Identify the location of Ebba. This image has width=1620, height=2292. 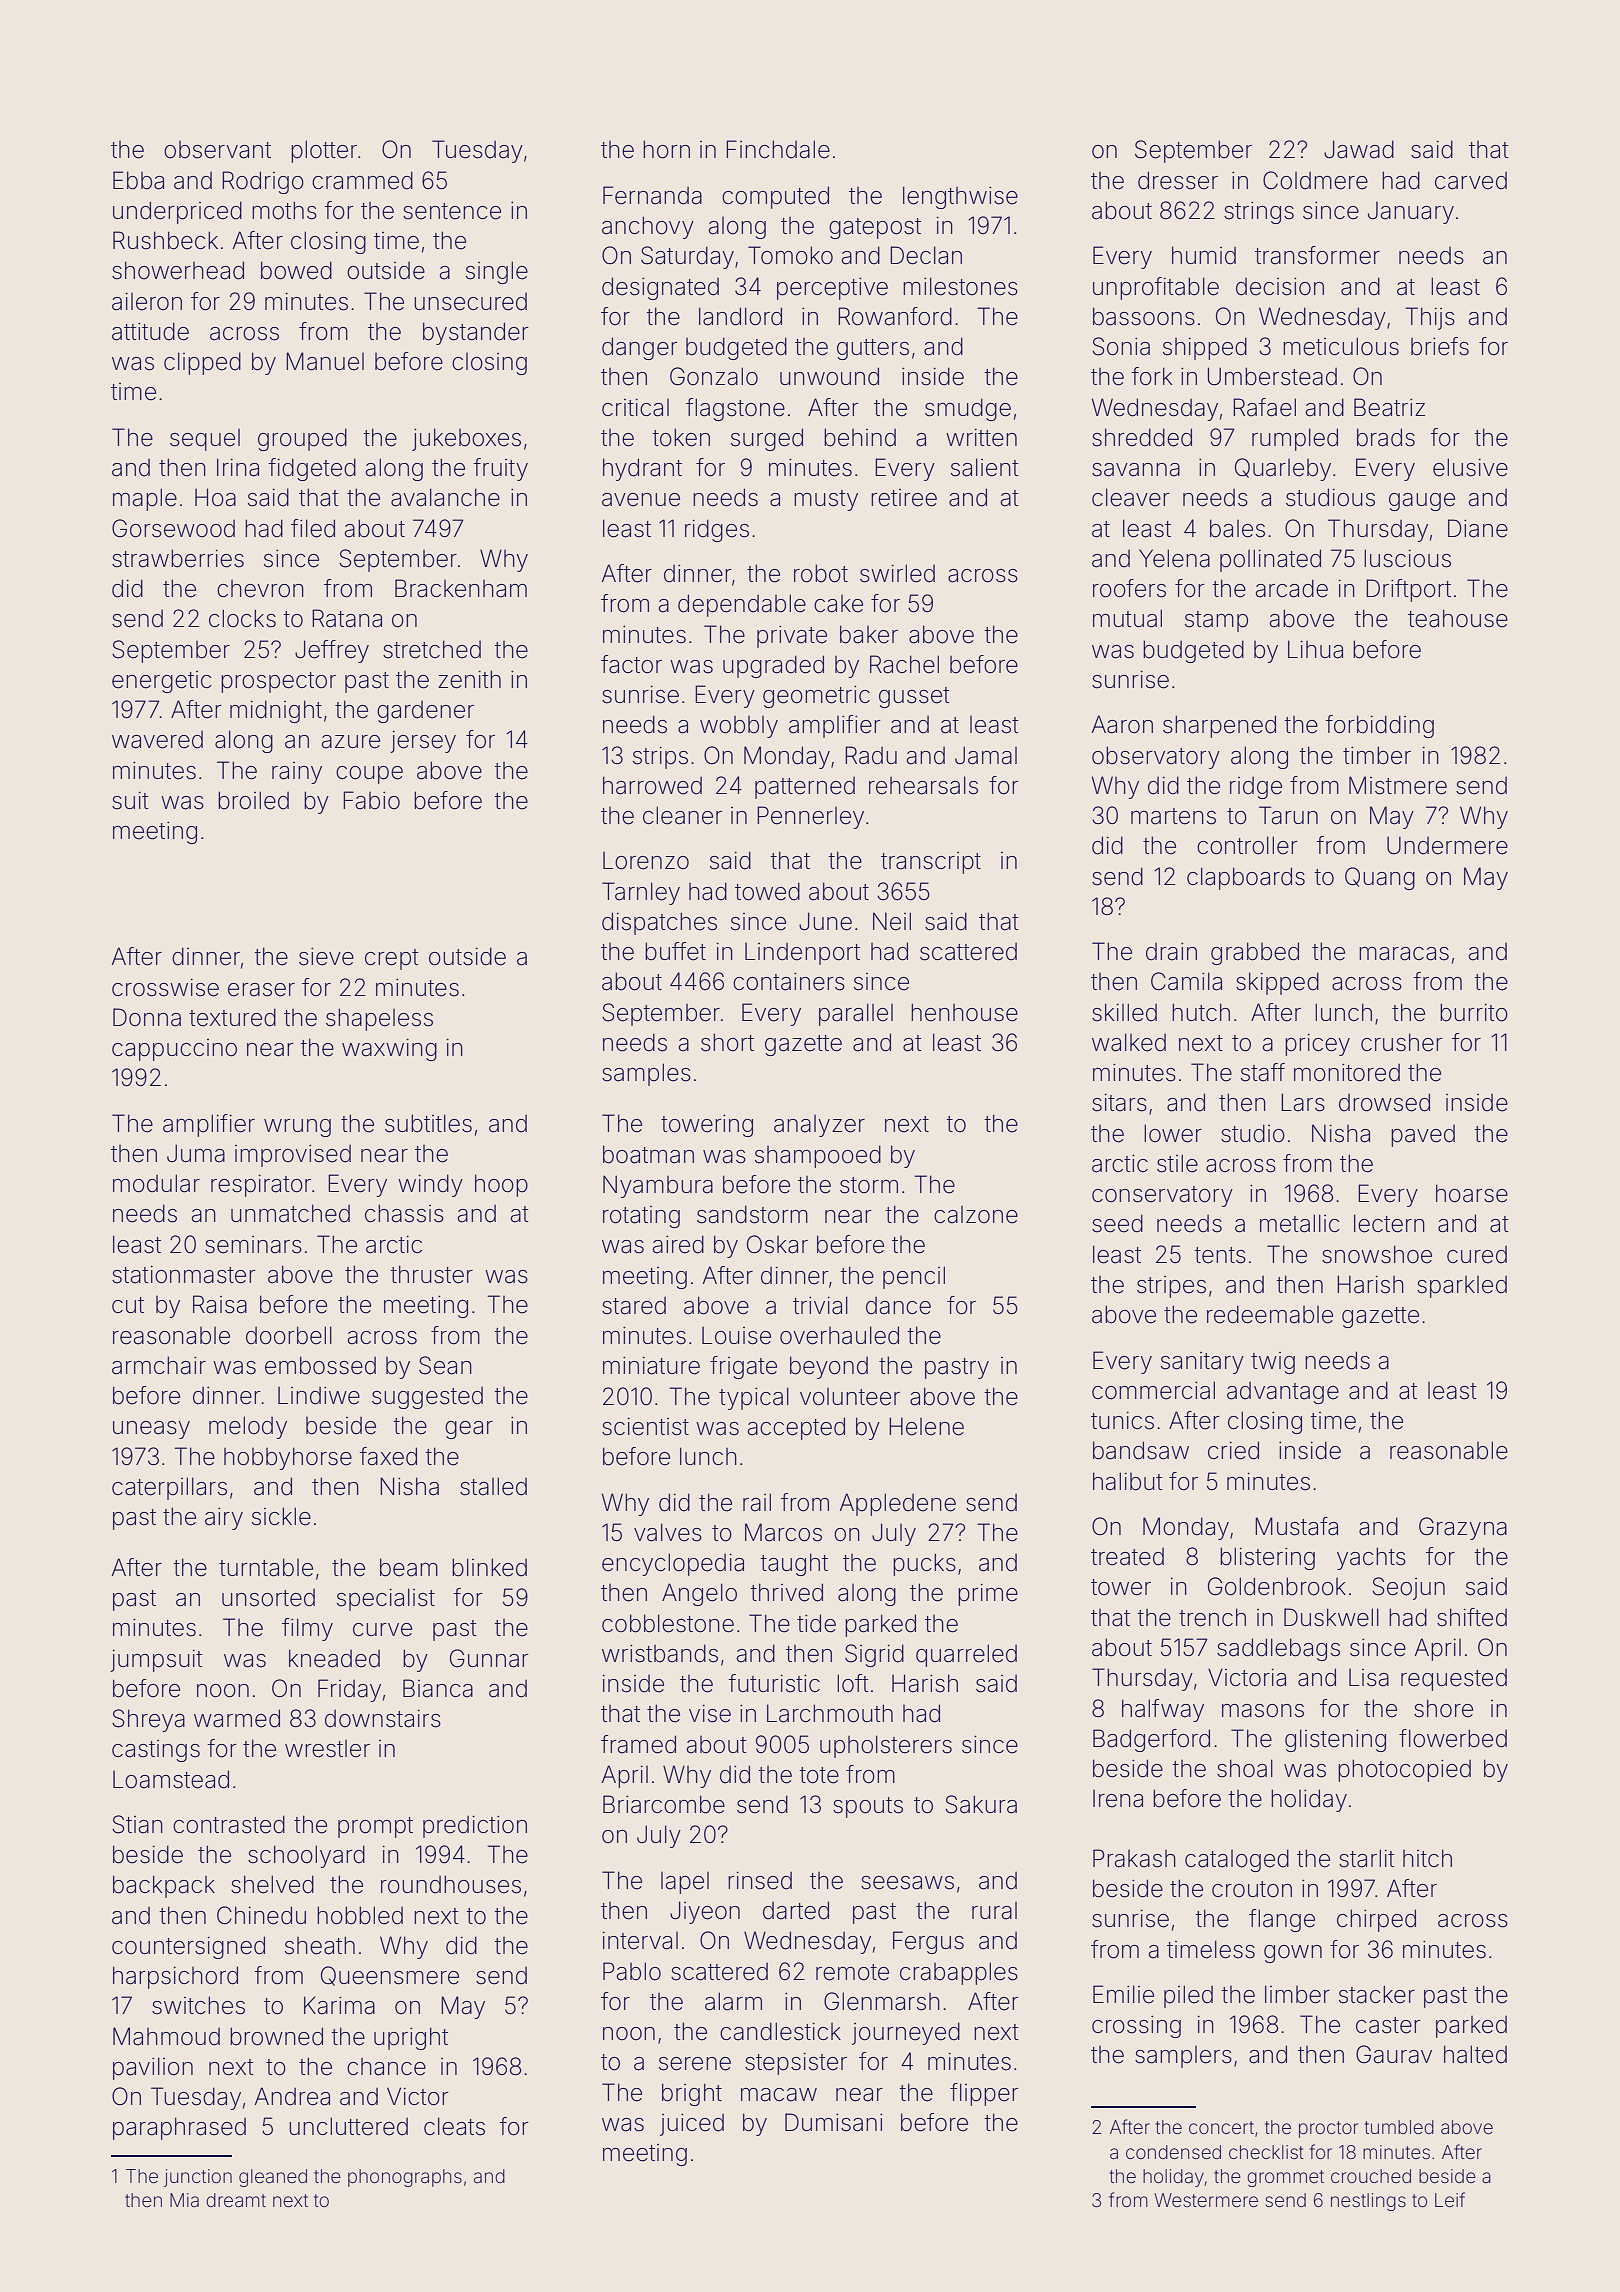
(138, 180).
